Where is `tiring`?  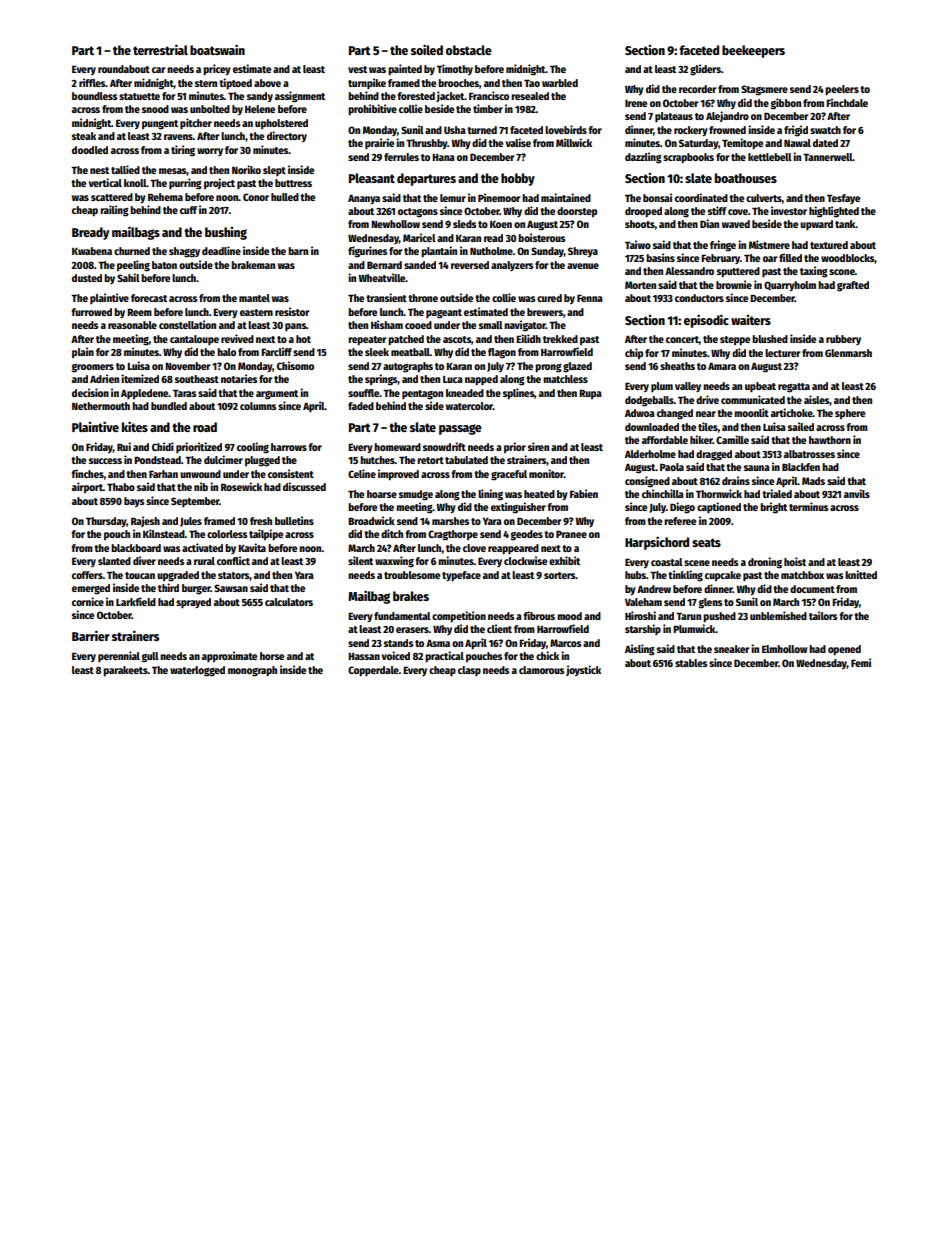
tiring is located at coordinates (183, 151).
